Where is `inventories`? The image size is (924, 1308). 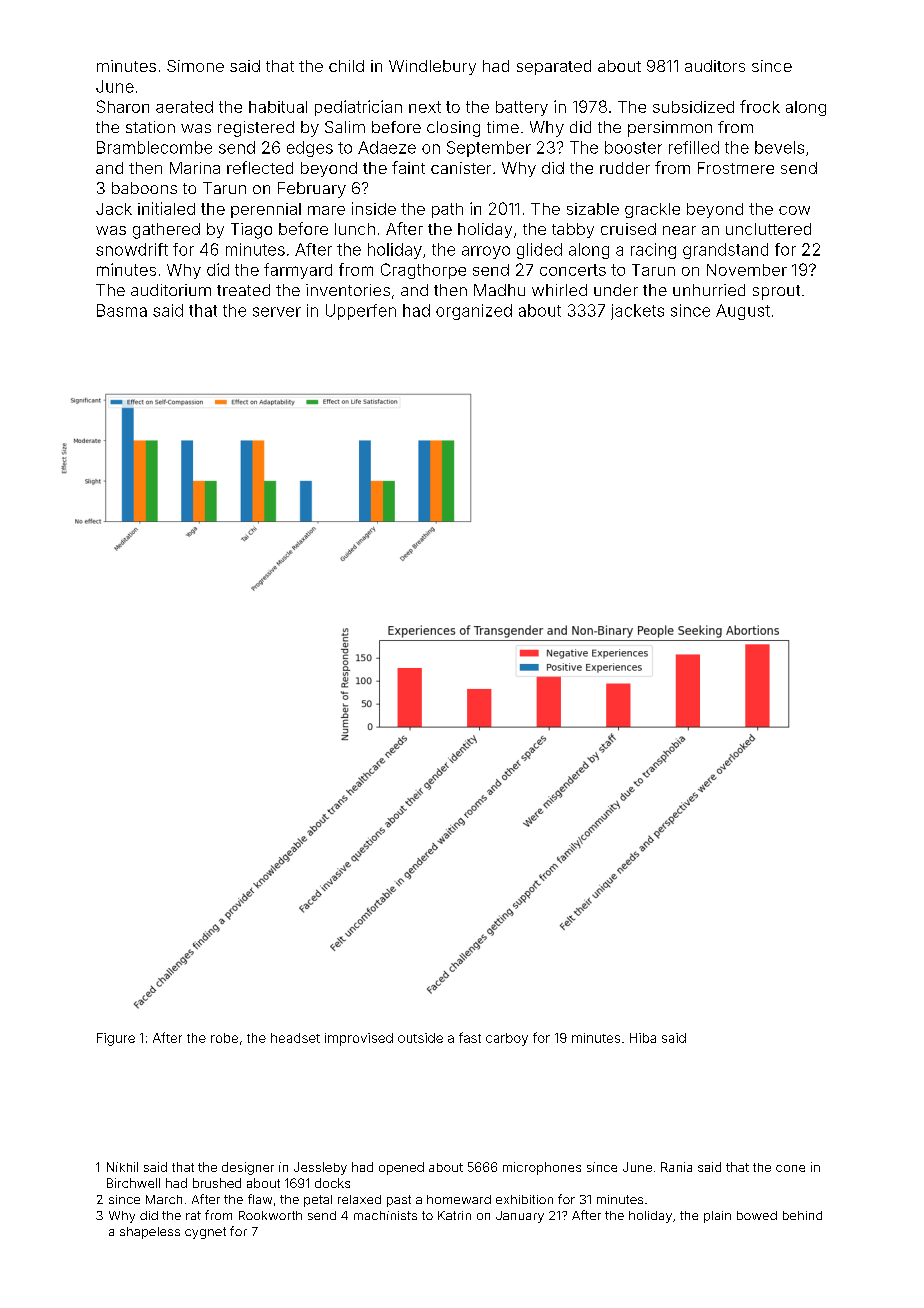 inventories is located at coordinates (348, 290).
